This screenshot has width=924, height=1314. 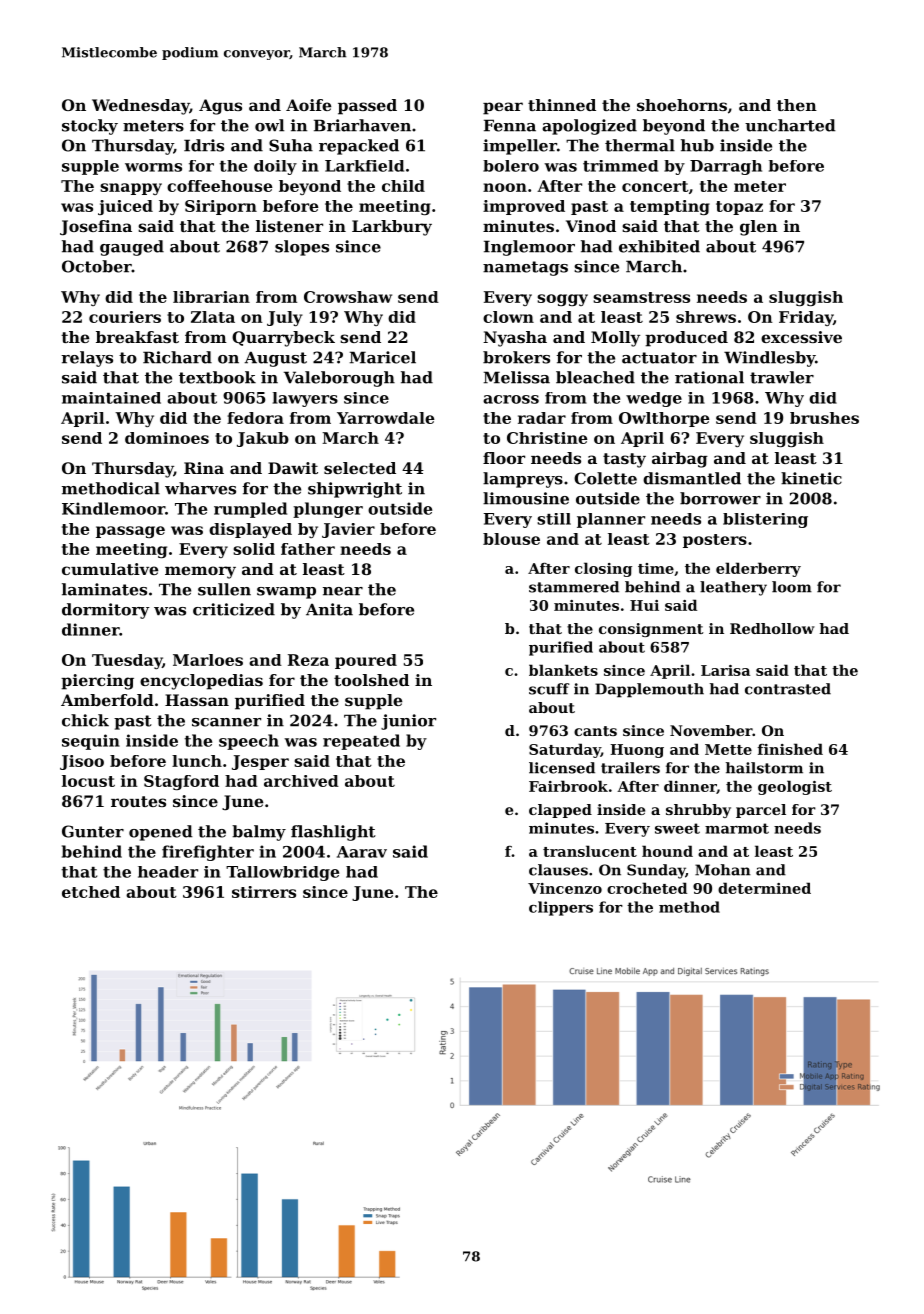 I want to click on clapped, so click(x=560, y=811).
